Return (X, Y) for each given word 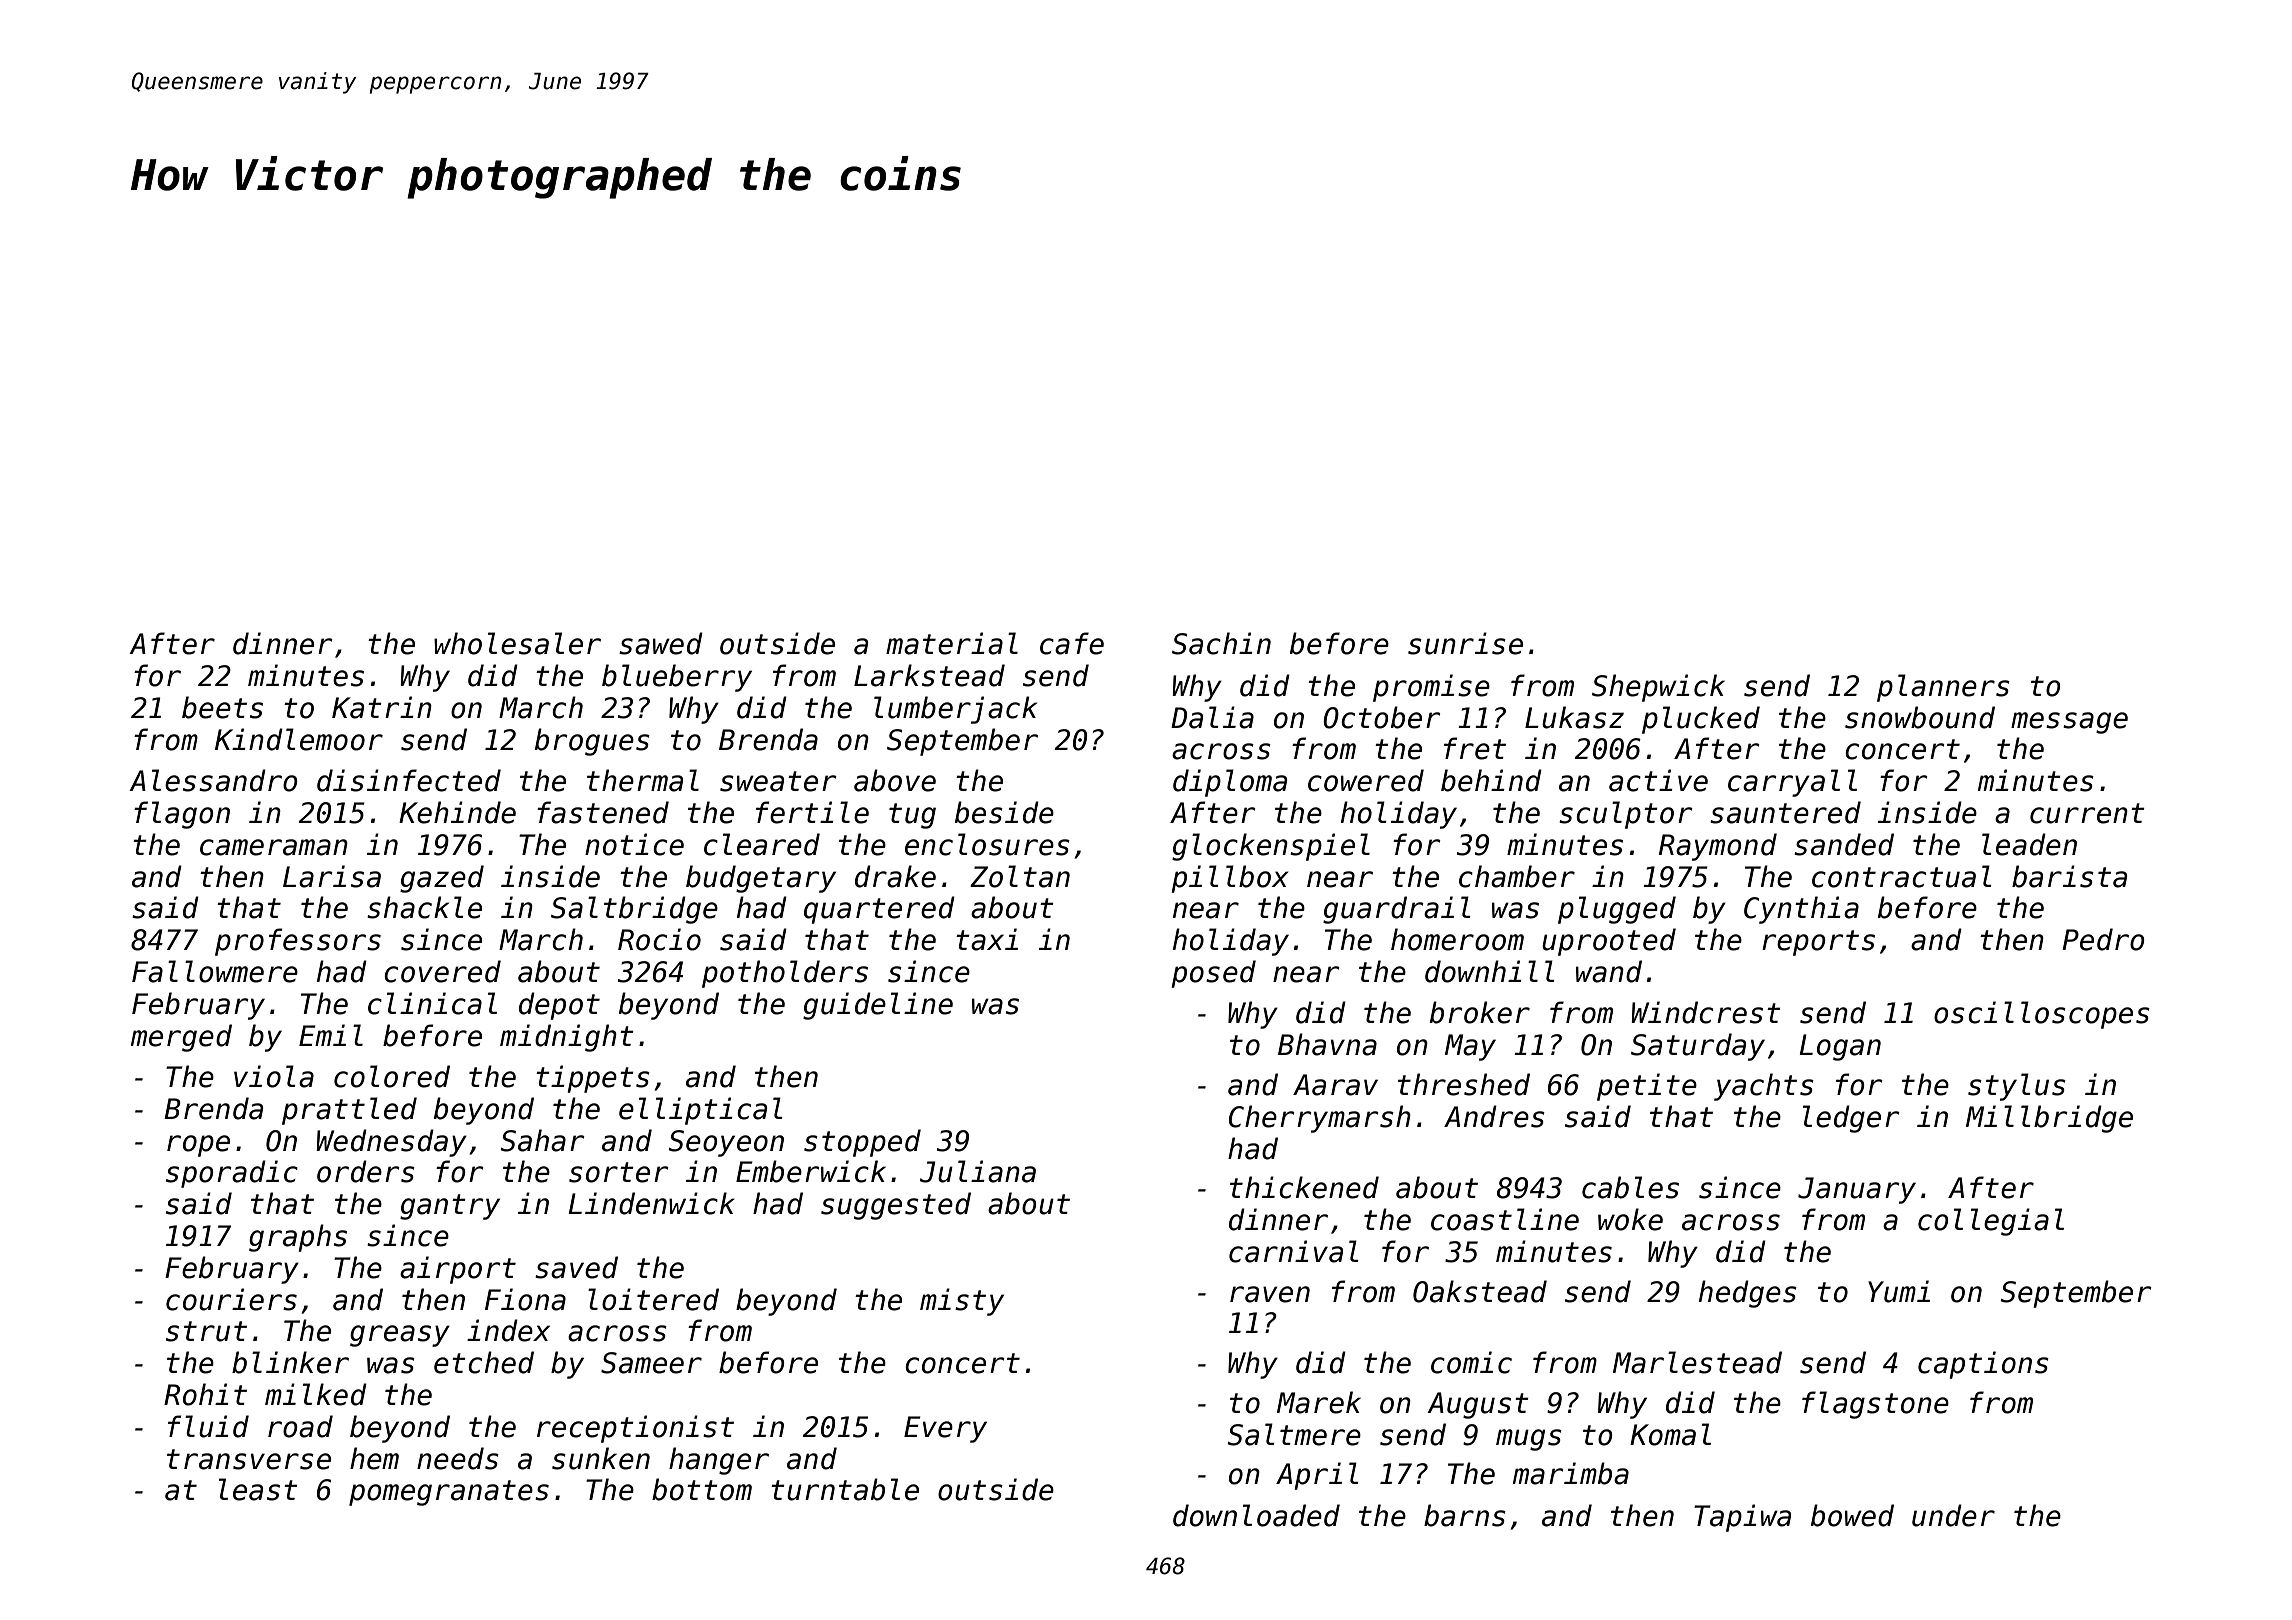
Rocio (659, 939)
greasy (400, 1336)
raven (1270, 1294)
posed (1214, 974)
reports (1818, 943)
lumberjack (955, 710)
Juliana (978, 1171)
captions (1983, 1365)
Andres (1494, 1116)
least (258, 1489)
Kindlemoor (299, 739)
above (895, 780)
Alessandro (213, 780)
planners (1943, 688)
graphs (298, 1238)
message (2069, 723)
